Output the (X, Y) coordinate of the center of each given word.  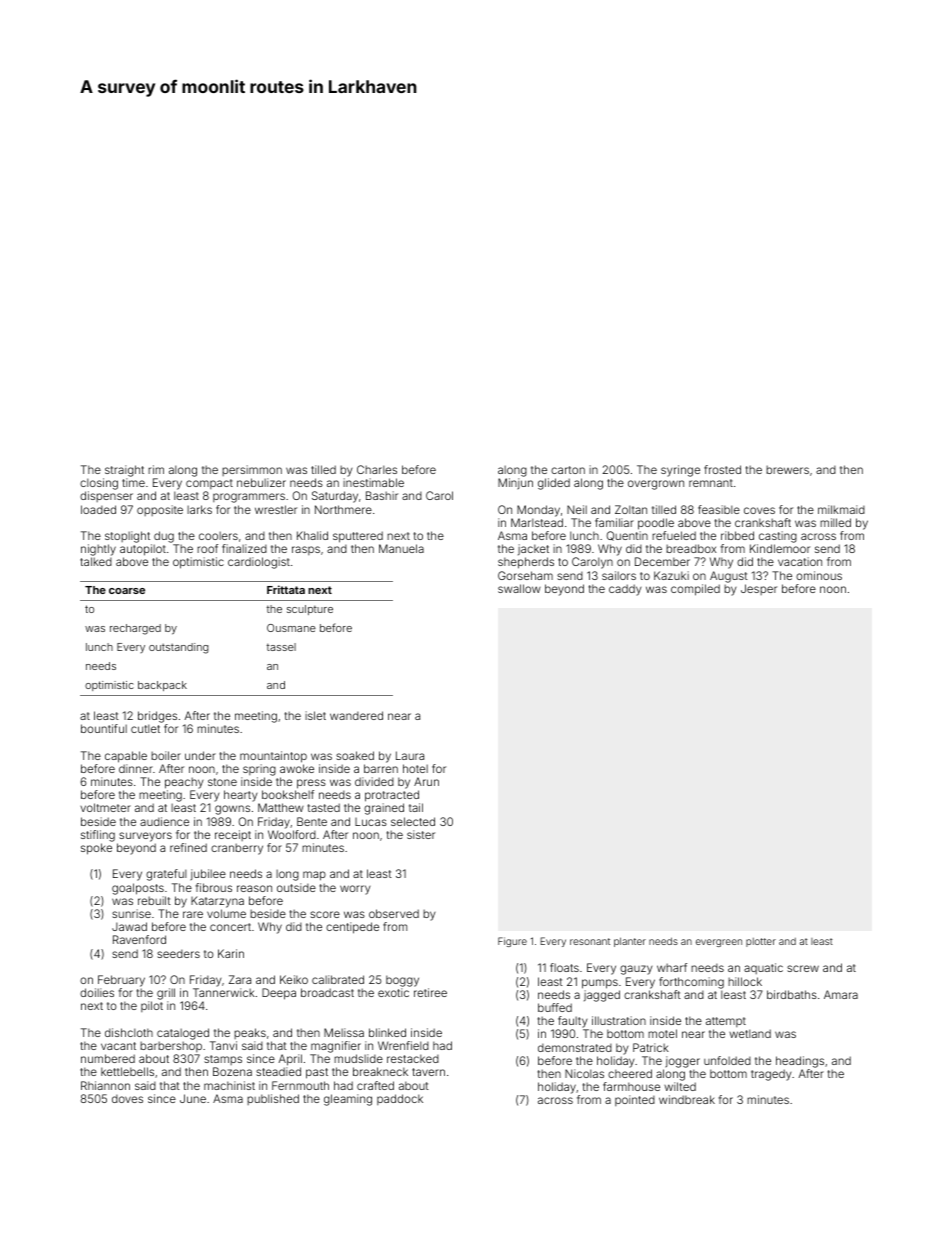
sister (421, 834)
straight (124, 471)
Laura (410, 755)
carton (568, 470)
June (193, 1098)
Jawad (129, 926)
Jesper (759, 589)
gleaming (348, 1100)
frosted (722, 469)
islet (315, 715)
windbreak (687, 1099)
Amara (841, 994)
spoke (96, 849)
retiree (430, 992)
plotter (761, 942)
